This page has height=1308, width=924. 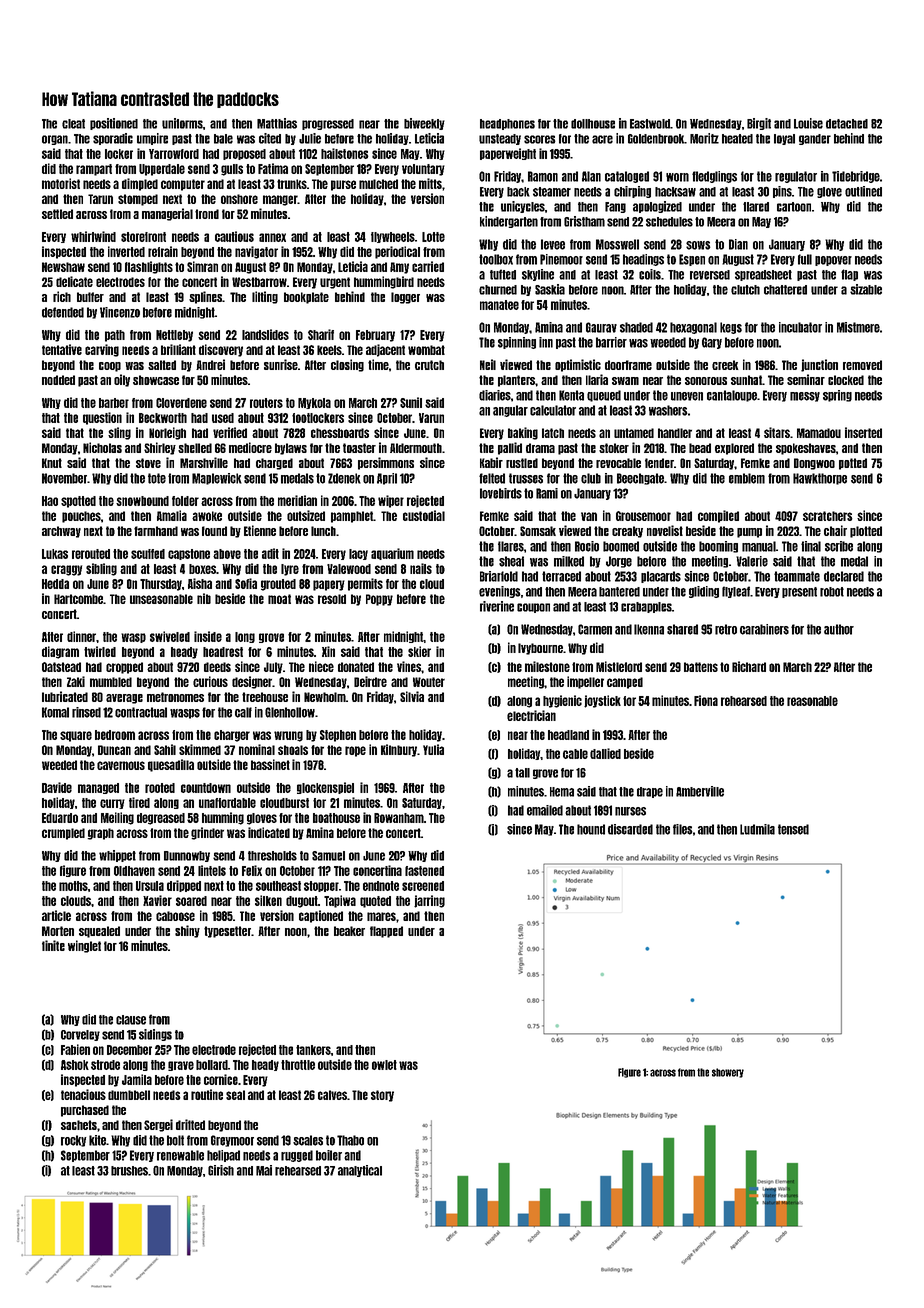 What do you see at coordinates (277, 123) in the page?
I see `Matthias` at bounding box center [277, 123].
